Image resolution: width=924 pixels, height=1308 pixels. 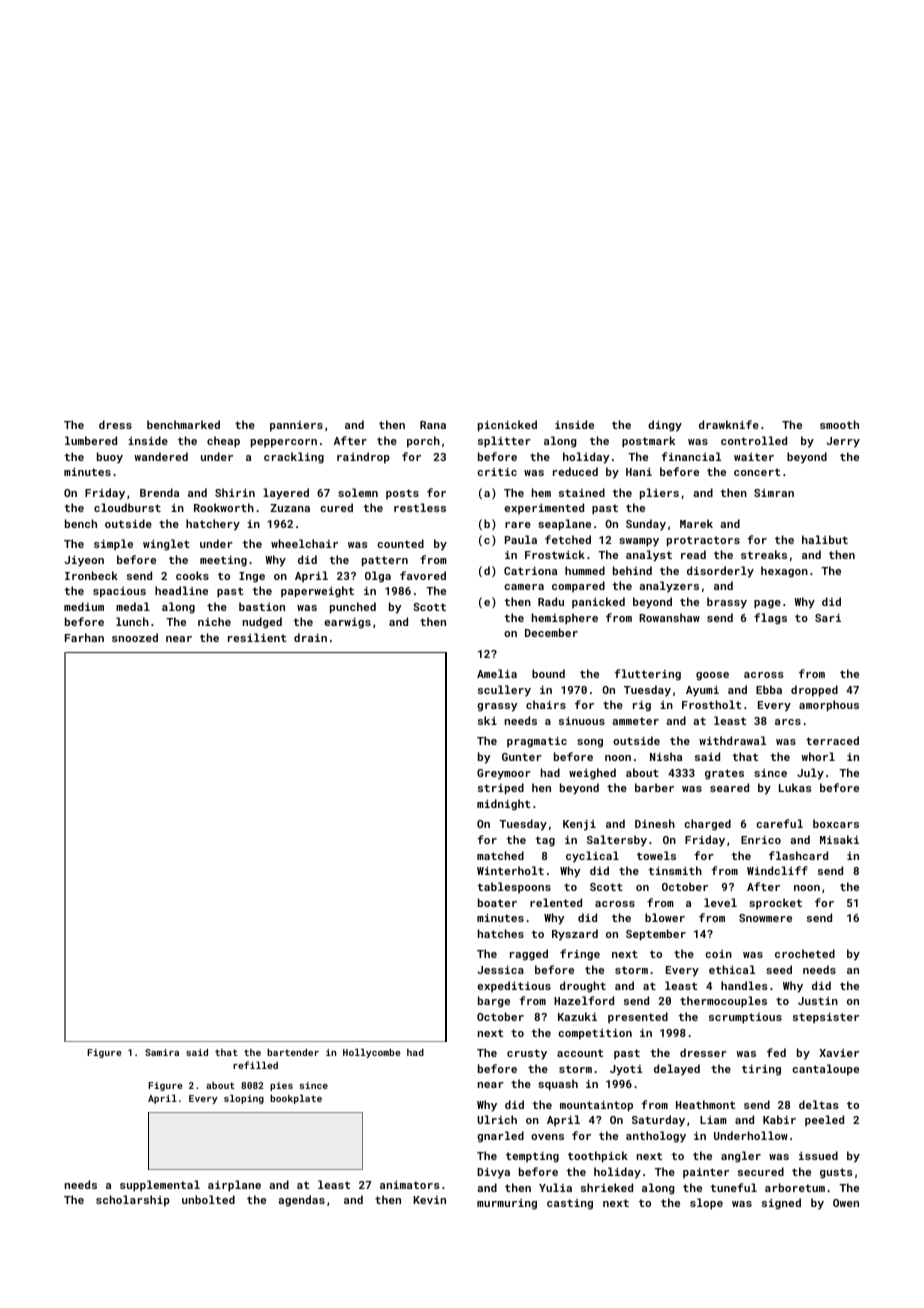 What do you see at coordinates (635, 721) in the page?
I see `ammeter` at bounding box center [635, 721].
